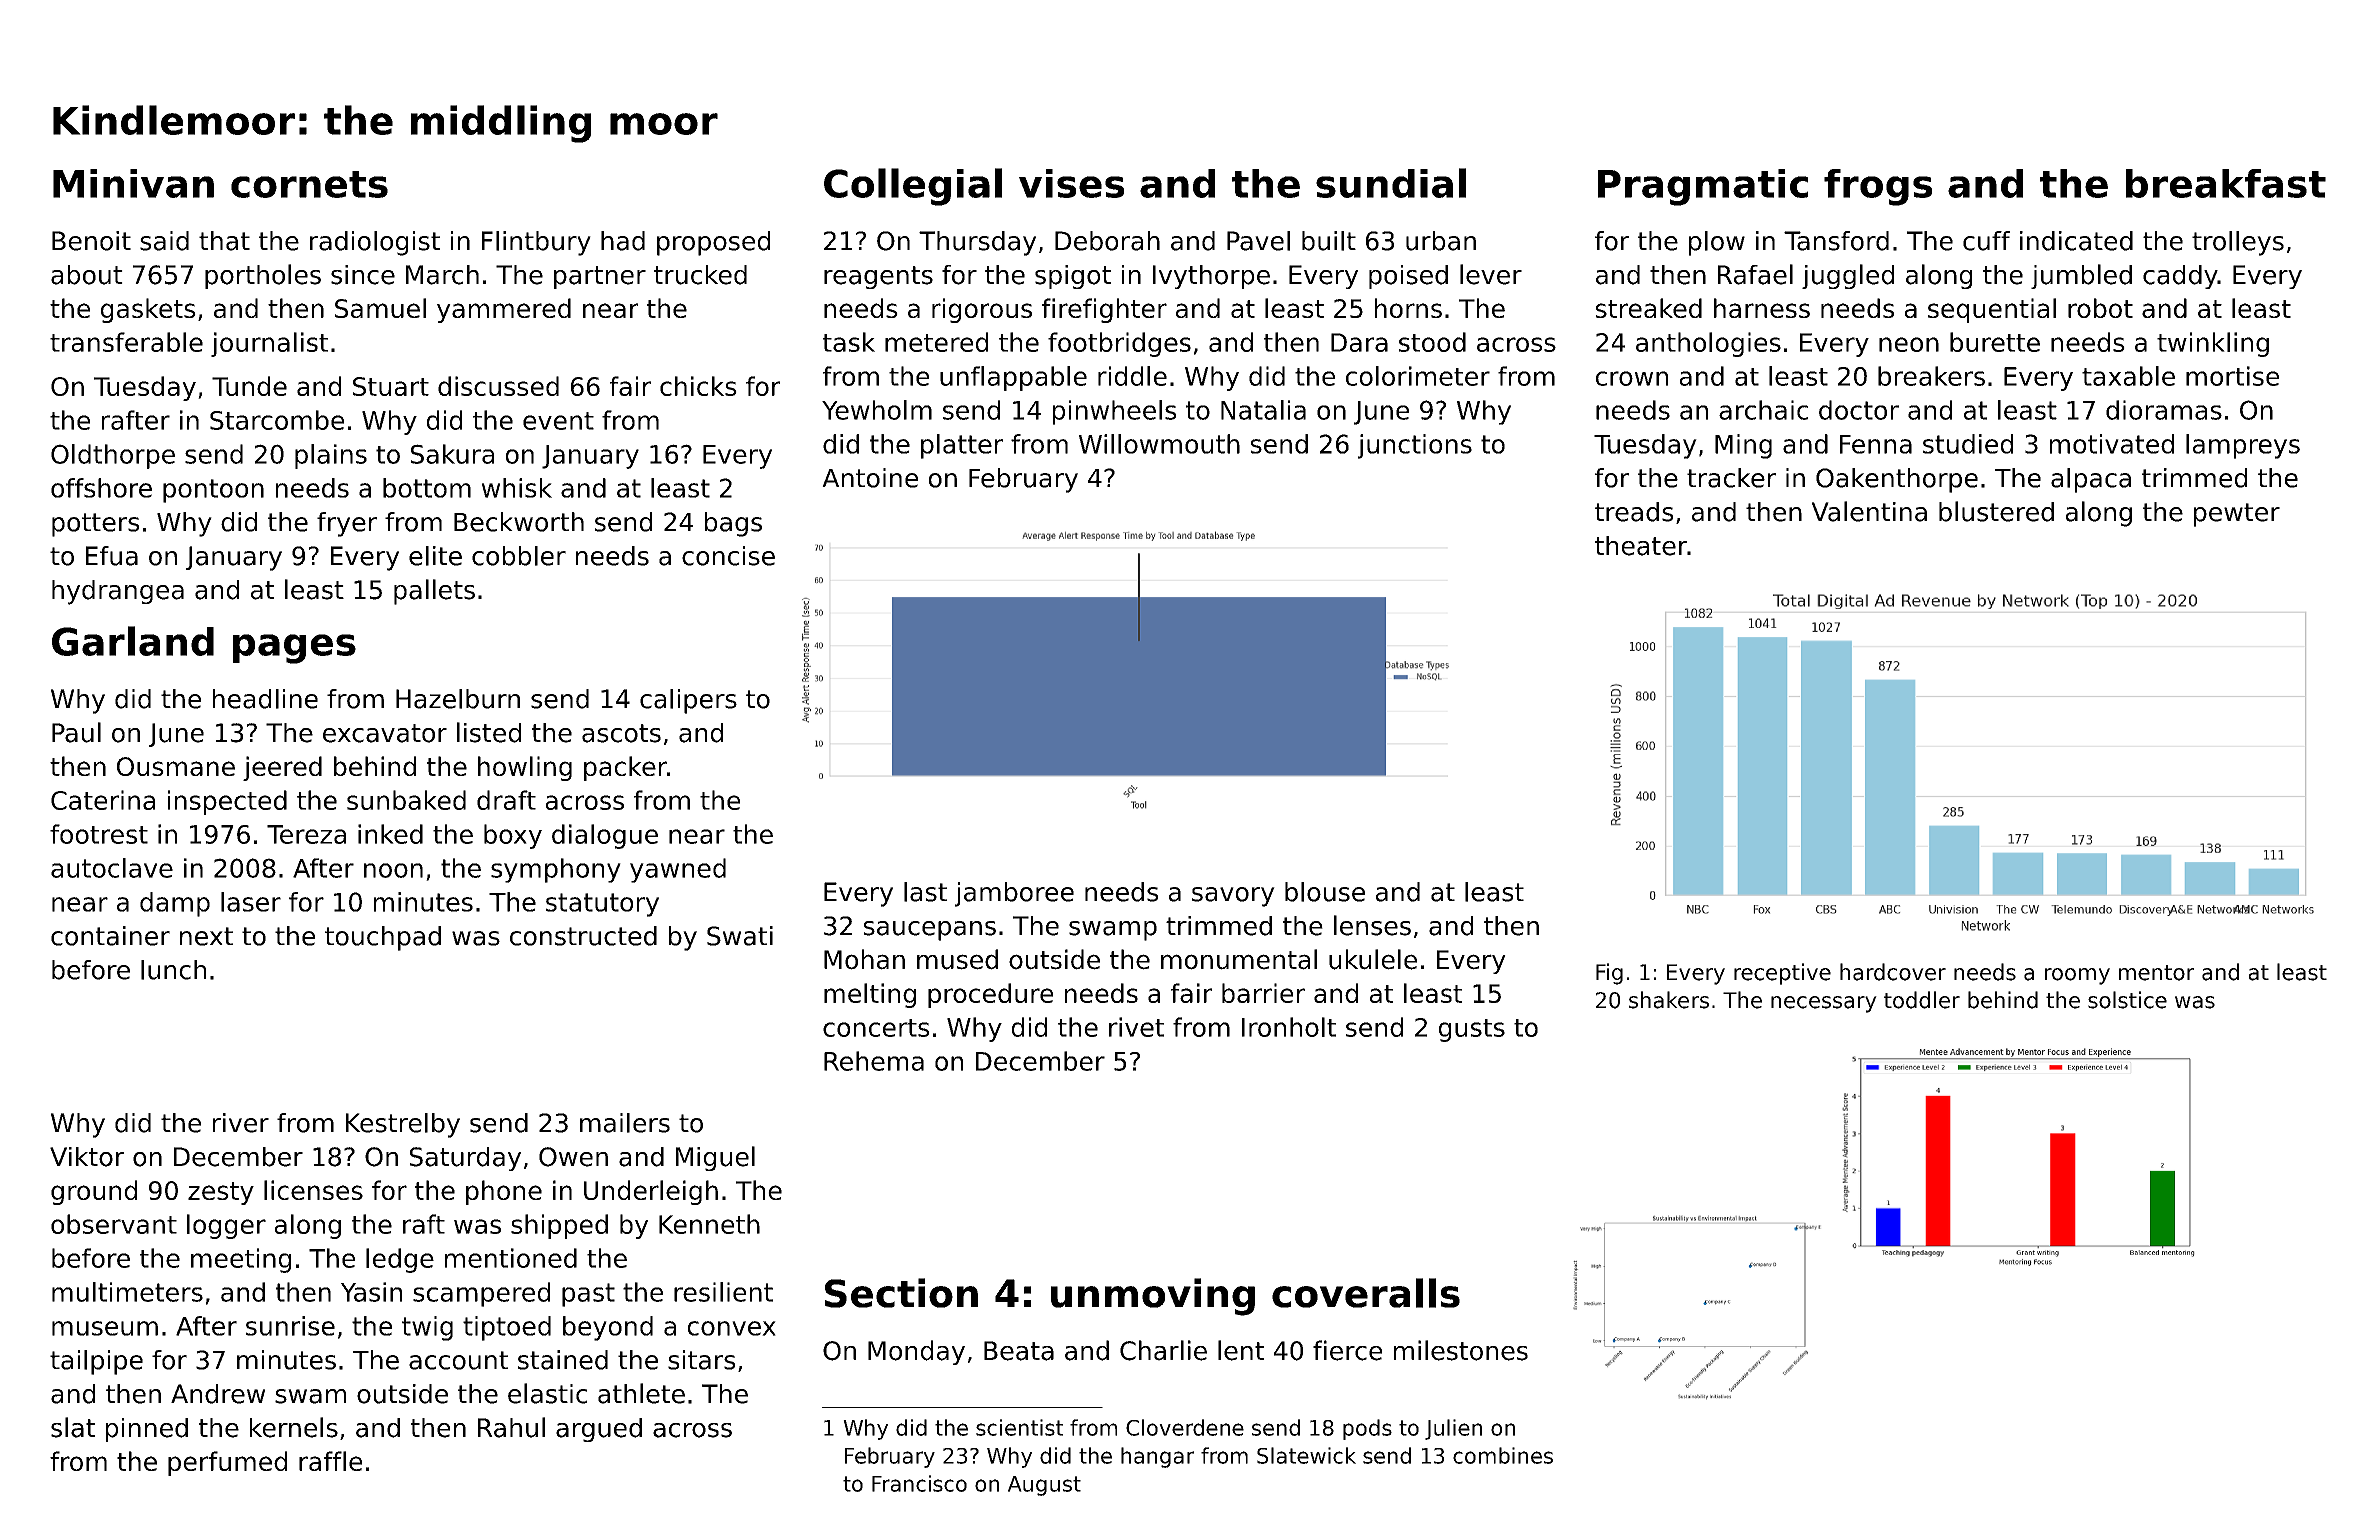 The width and height of the document is (2380, 1540). Describe the element at coordinates (556, 870) in the document. I see `symphony` at that location.
